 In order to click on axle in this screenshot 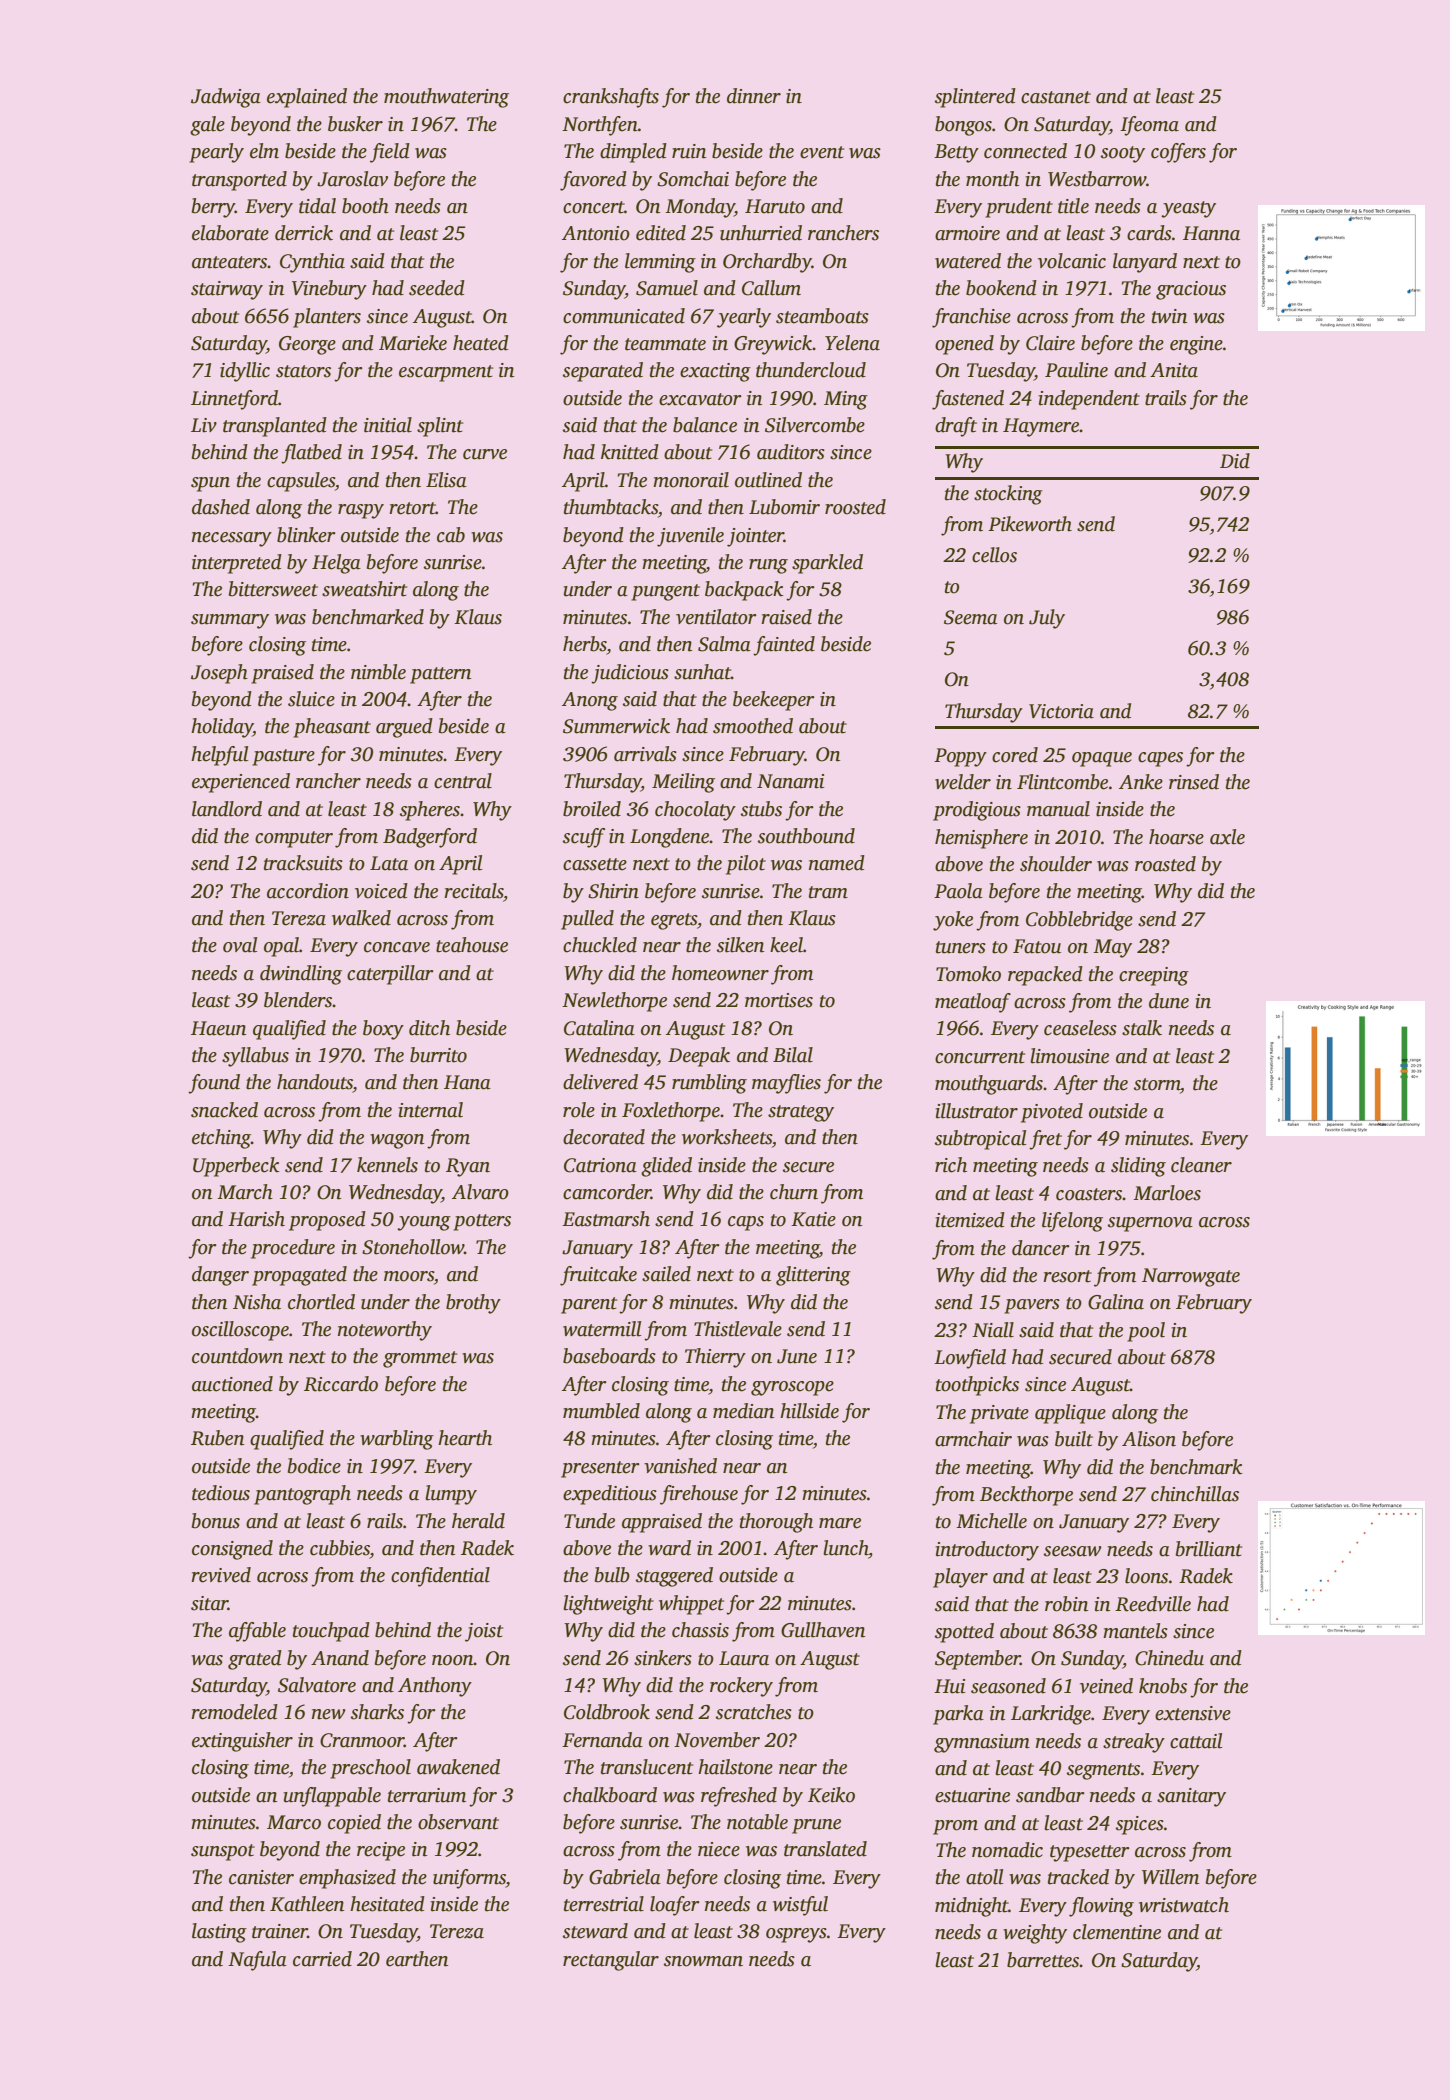, I will do `click(1227, 837)`.
